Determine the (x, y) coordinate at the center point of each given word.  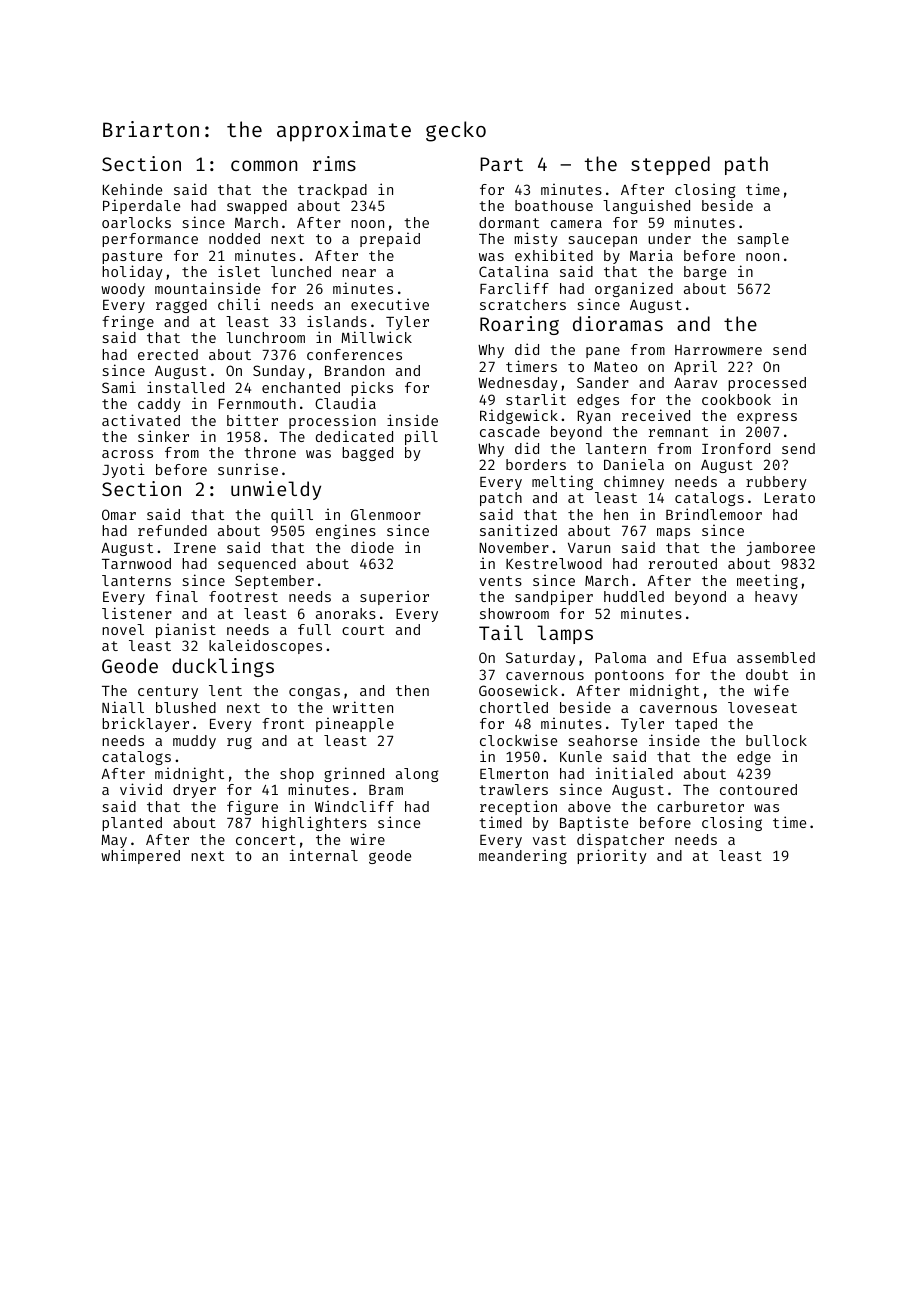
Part (501, 164)
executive (390, 304)
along (417, 775)
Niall (123, 707)
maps (673, 533)
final (177, 596)
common (264, 165)
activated (141, 420)
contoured (758, 789)
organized (634, 289)
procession (332, 421)
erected (168, 354)
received (656, 415)
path (746, 165)
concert (266, 840)
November (514, 547)
